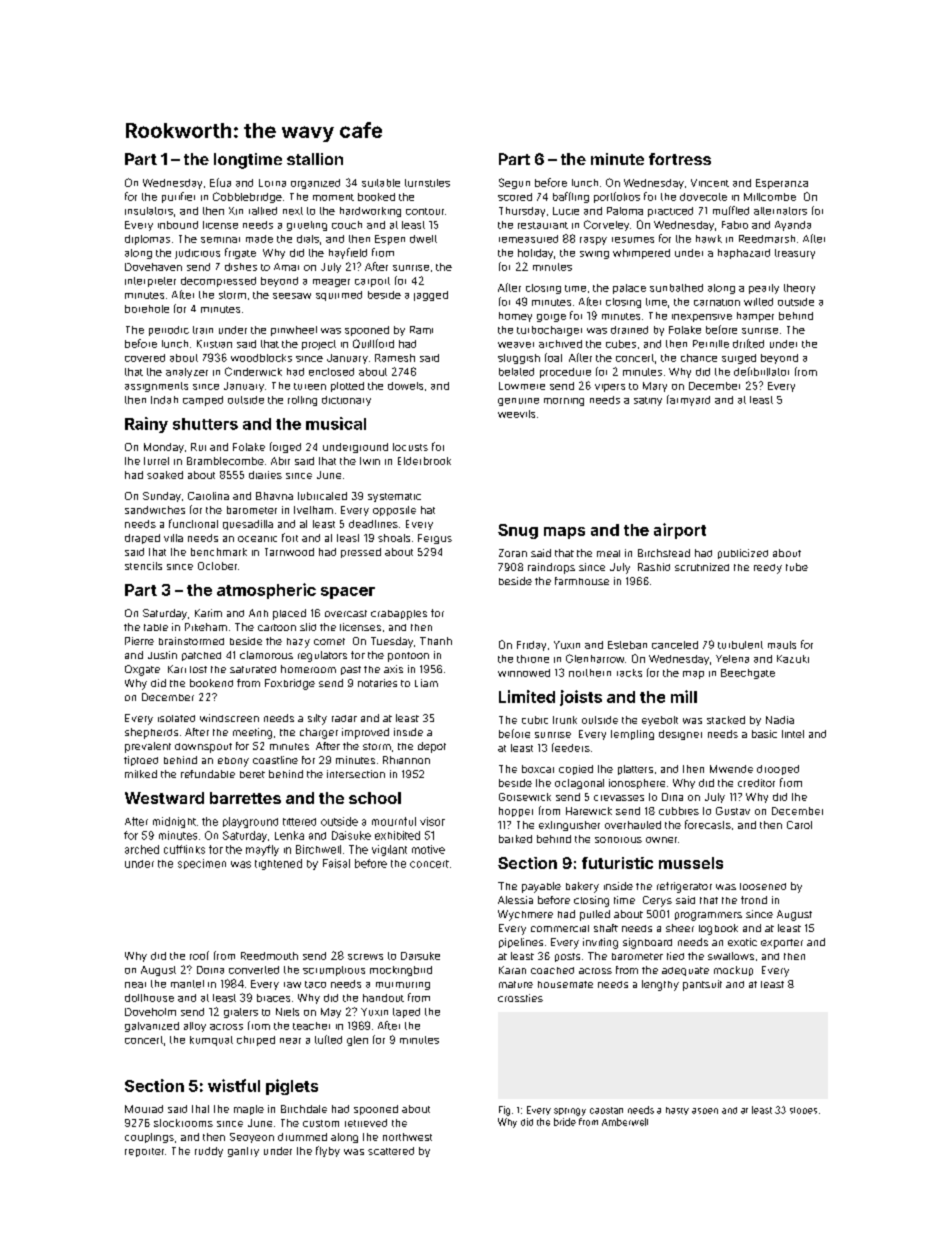  What do you see at coordinates (410, 447) in the screenshot?
I see `locusts` at bounding box center [410, 447].
